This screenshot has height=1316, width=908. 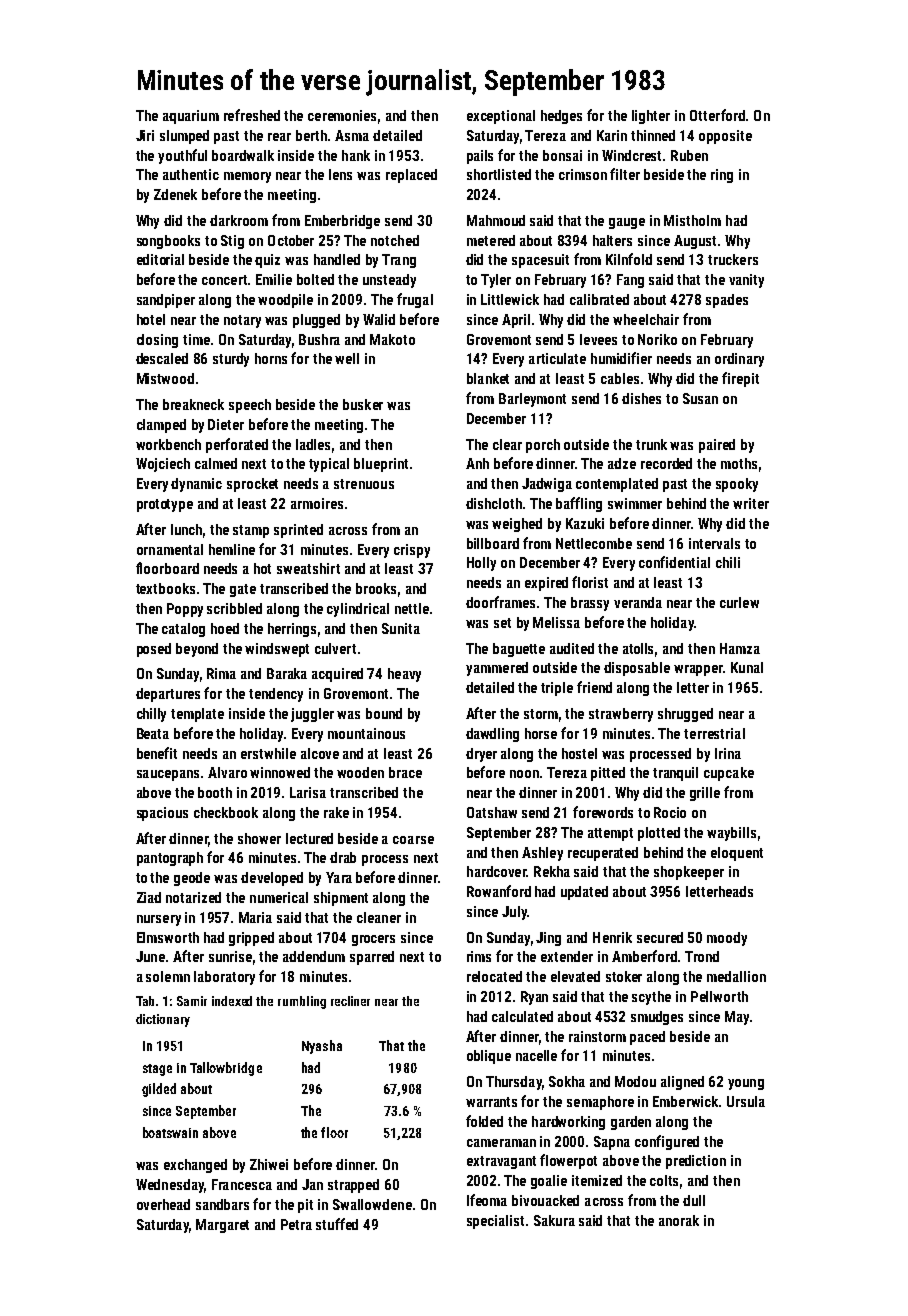 What do you see at coordinates (252, 115) in the screenshot?
I see `refreshed` at bounding box center [252, 115].
